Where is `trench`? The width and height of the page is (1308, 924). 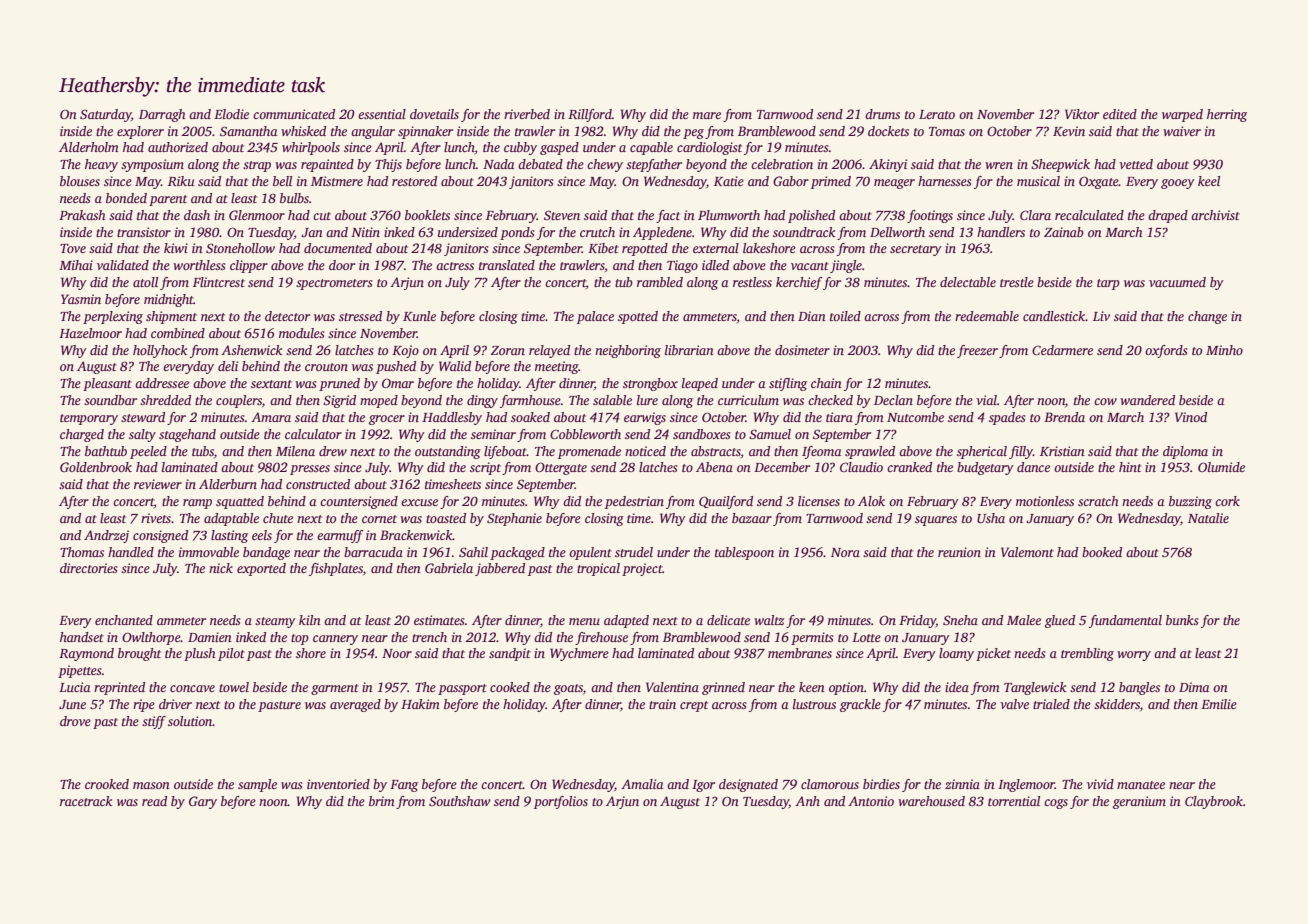
trench is located at coordinates (429, 637).
